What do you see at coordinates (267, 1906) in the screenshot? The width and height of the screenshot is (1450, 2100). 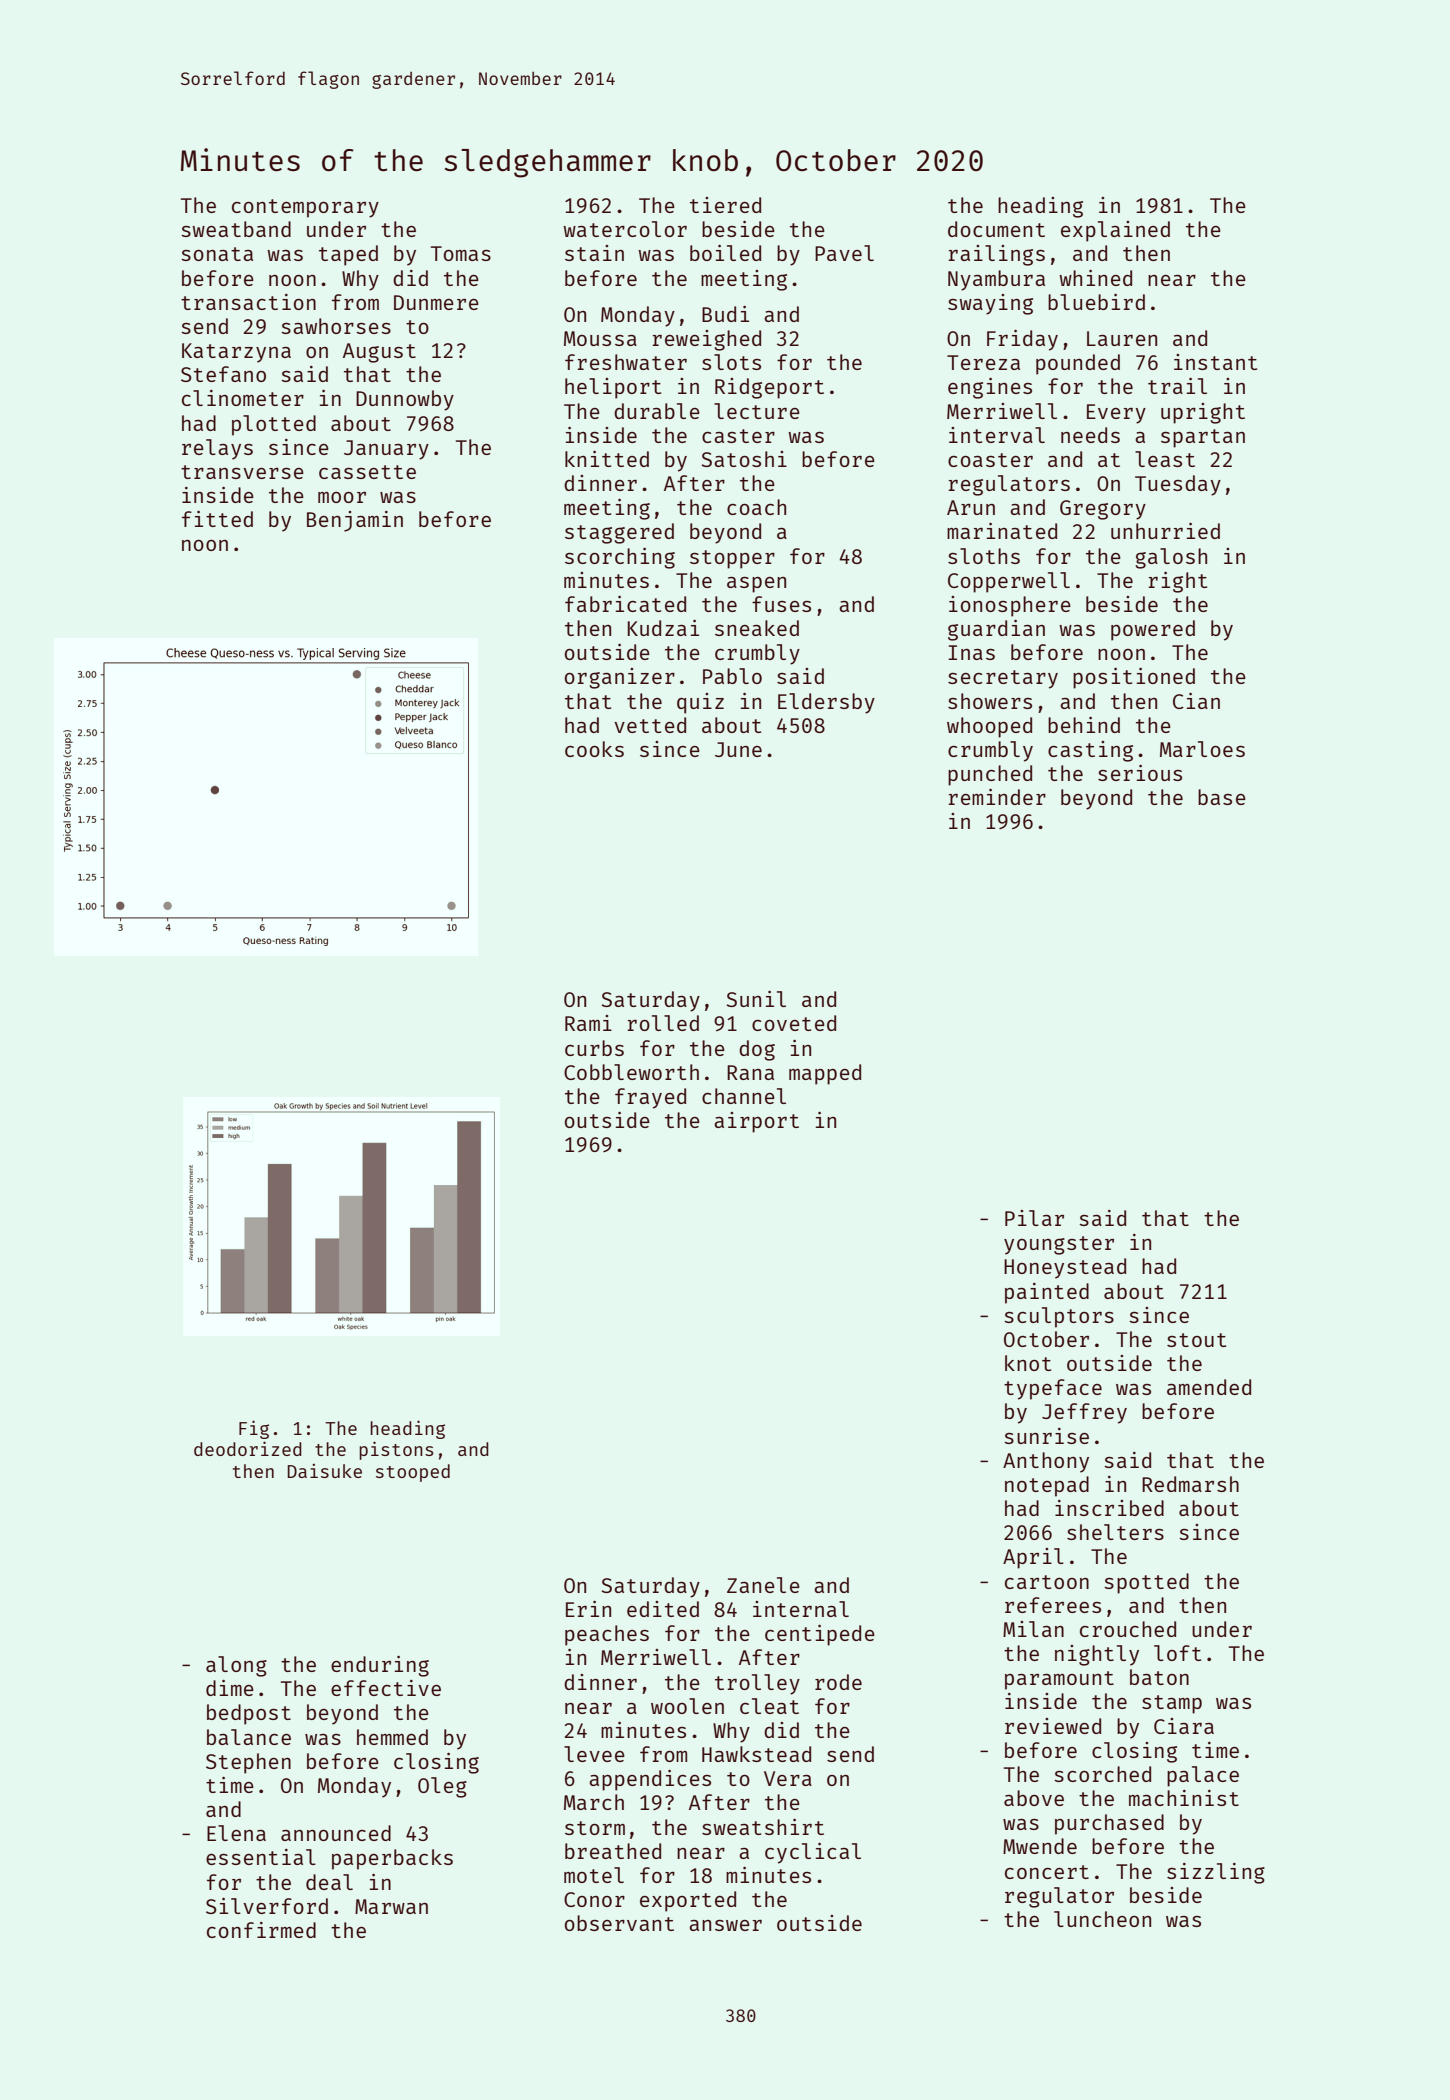 I see `Silverford` at bounding box center [267, 1906].
